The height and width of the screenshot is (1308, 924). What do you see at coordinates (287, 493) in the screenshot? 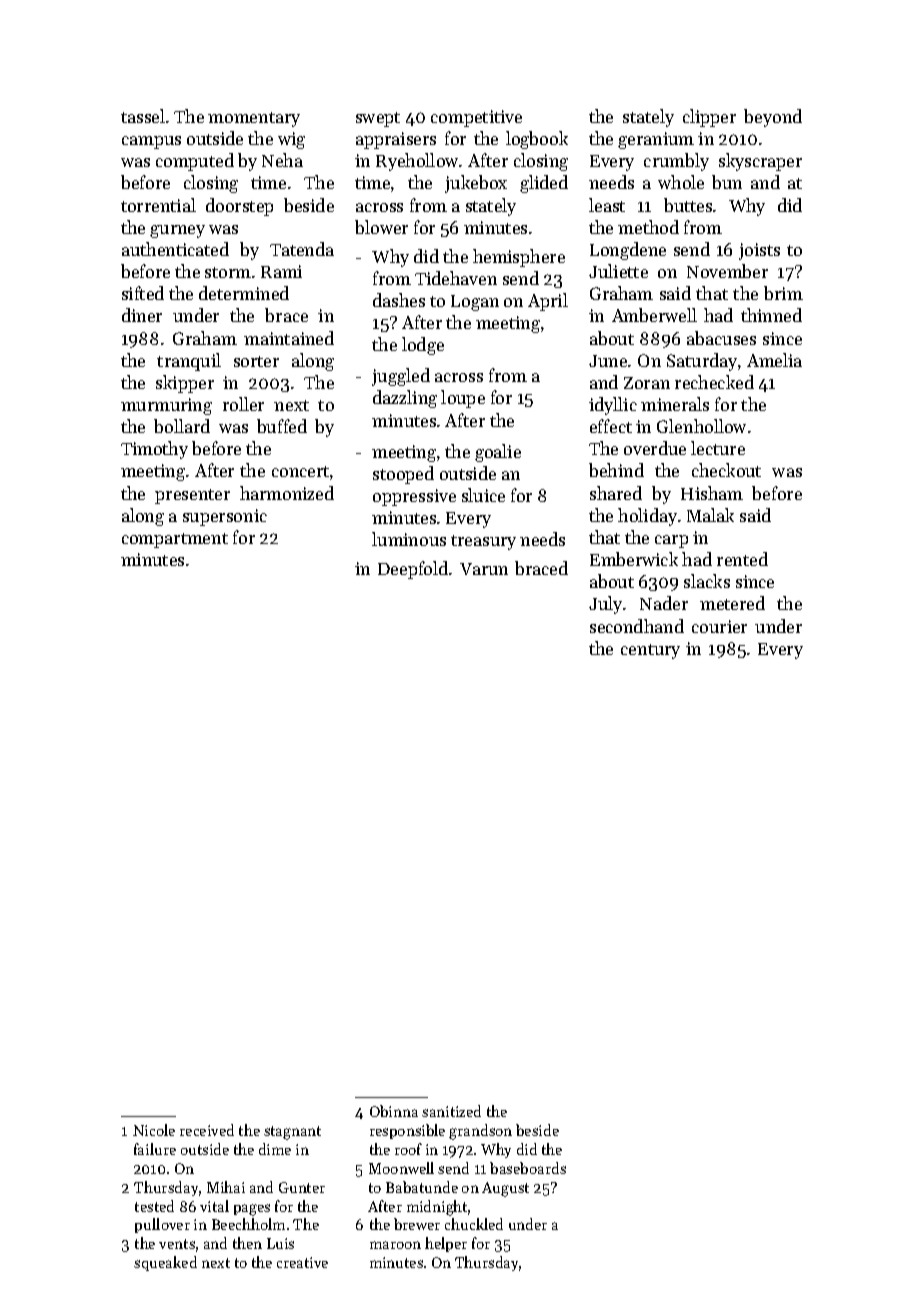
I see `harmonized` at bounding box center [287, 493].
